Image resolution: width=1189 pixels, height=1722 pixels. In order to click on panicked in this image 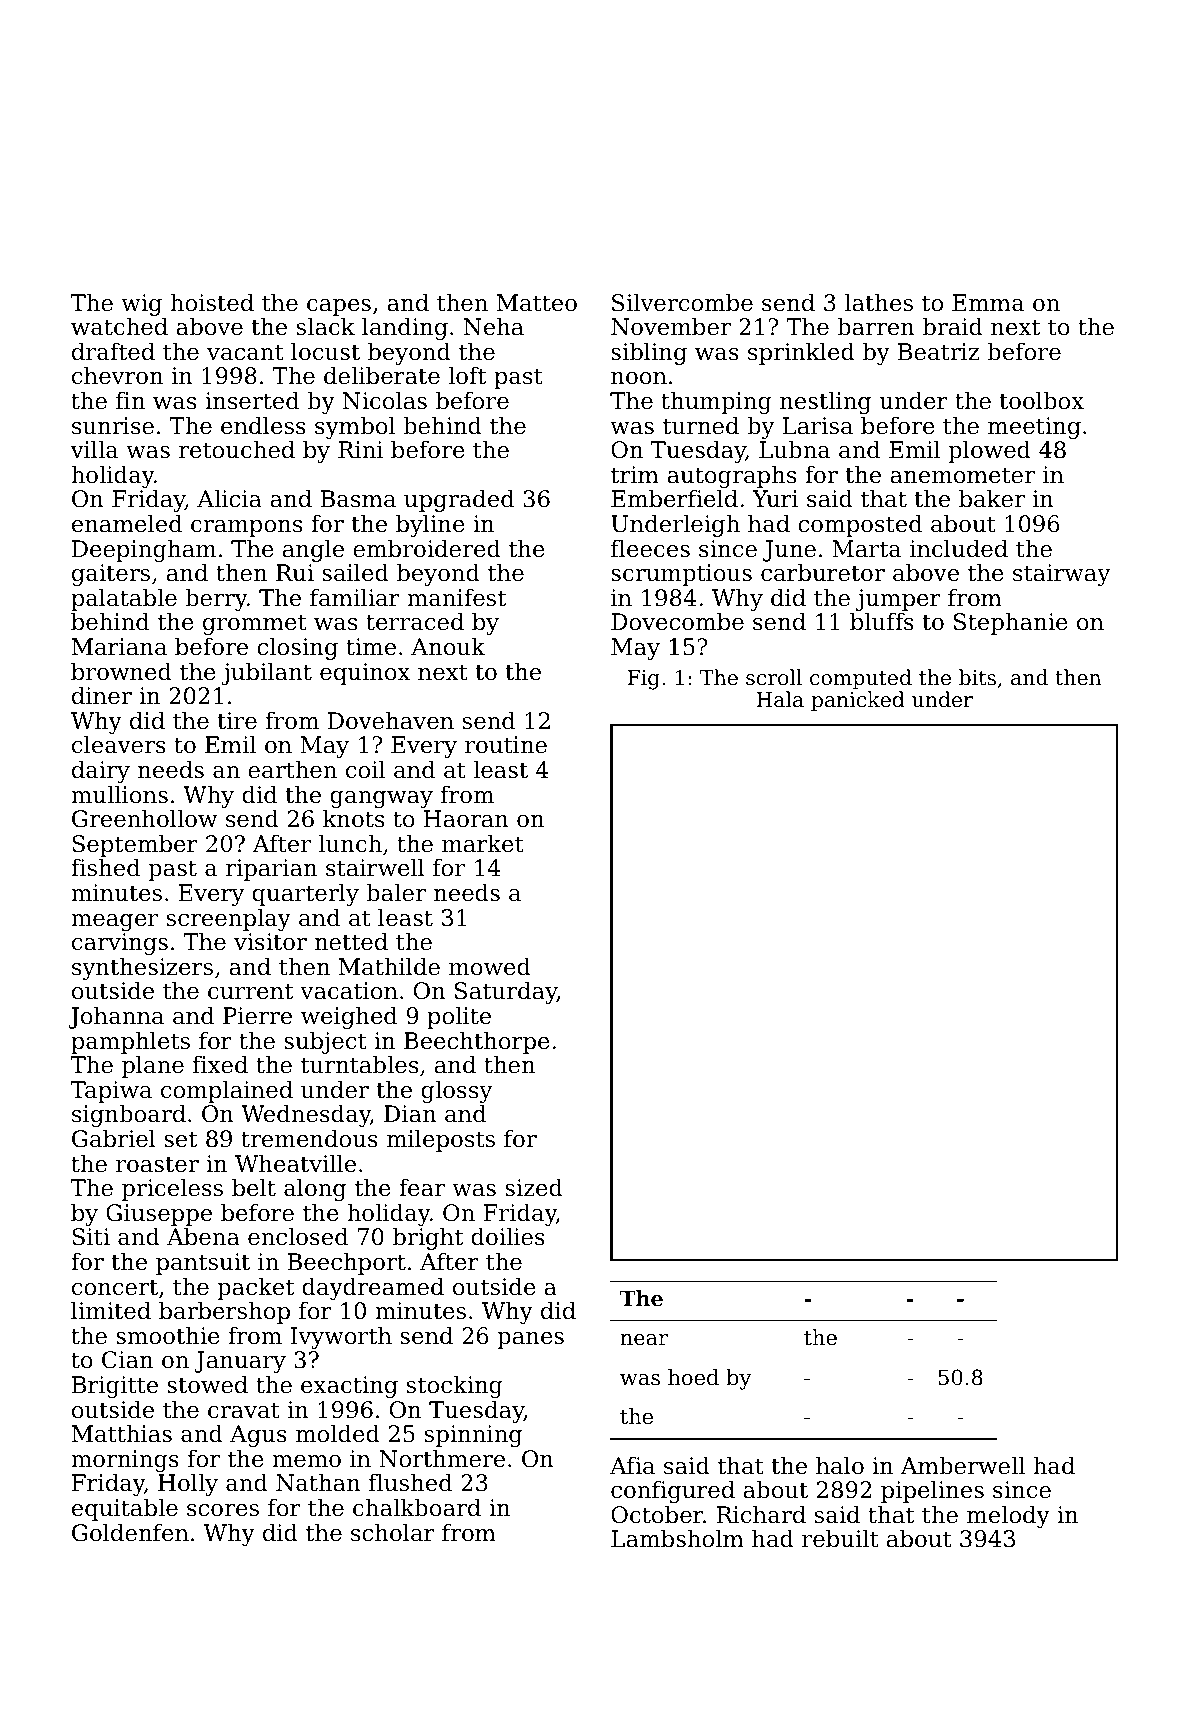, I will do `click(858, 701)`.
